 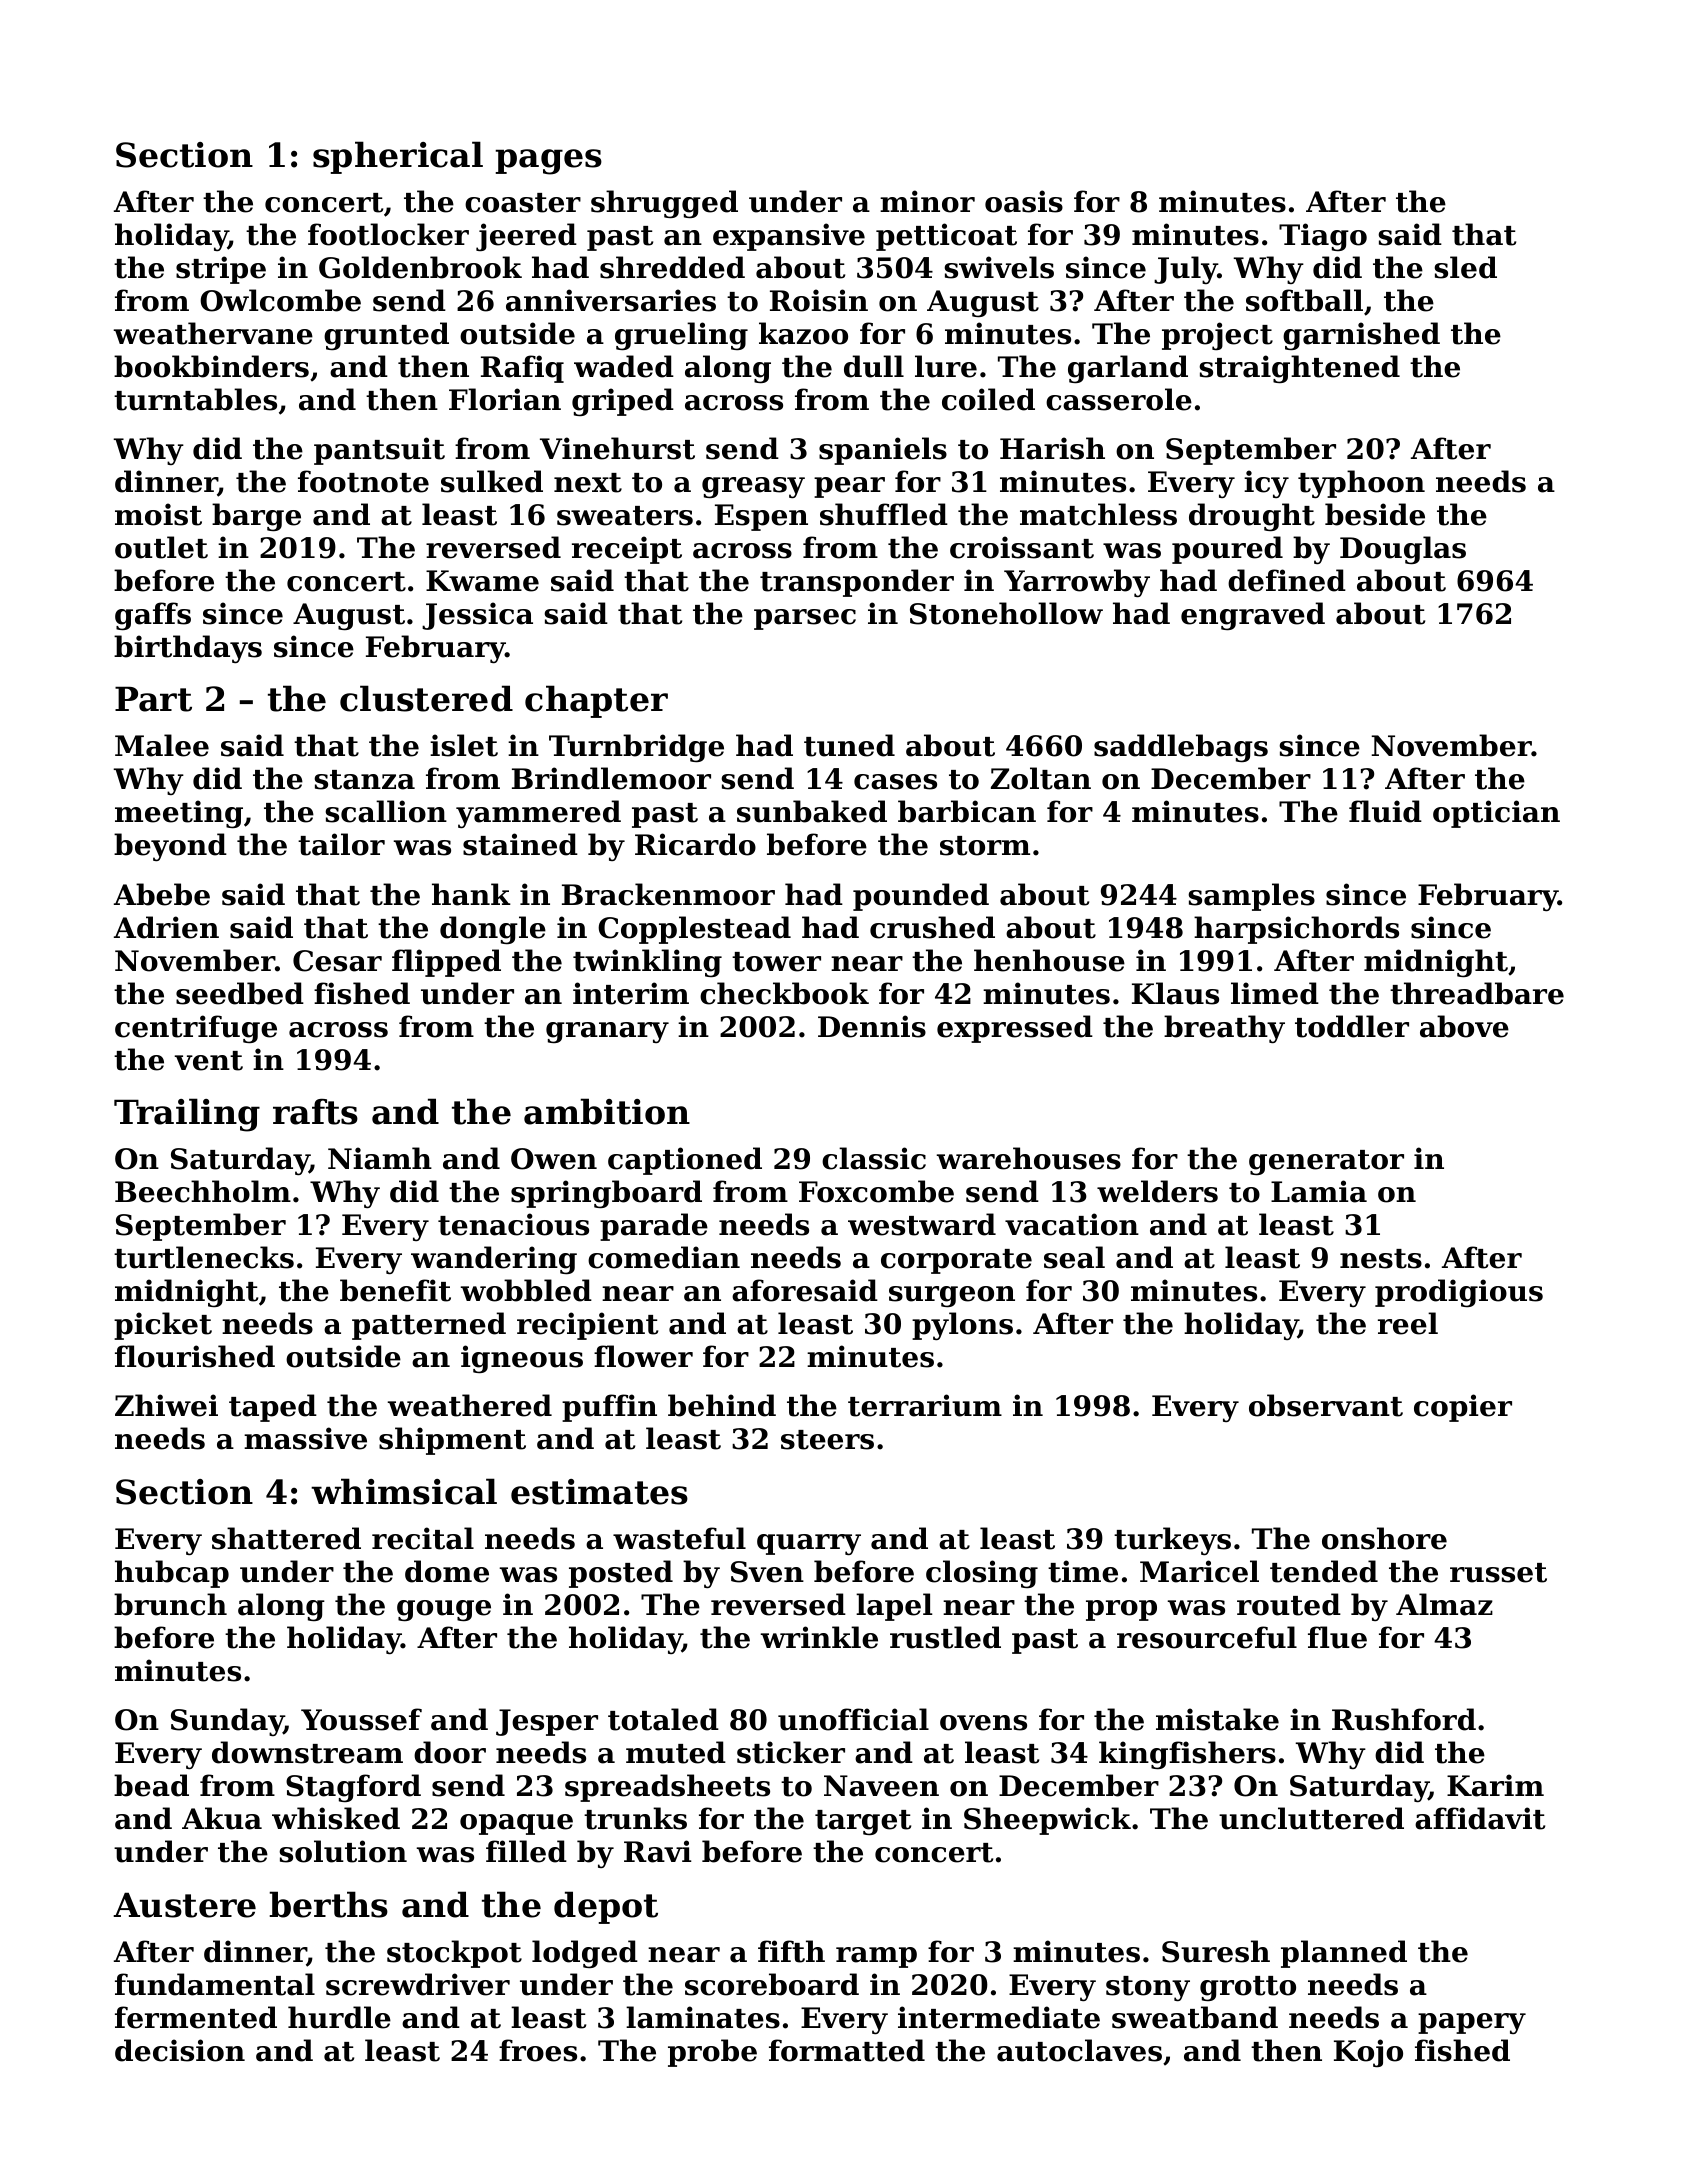 What do you see at coordinates (1323, 237) in the document?
I see `Tiago` at bounding box center [1323, 237].
